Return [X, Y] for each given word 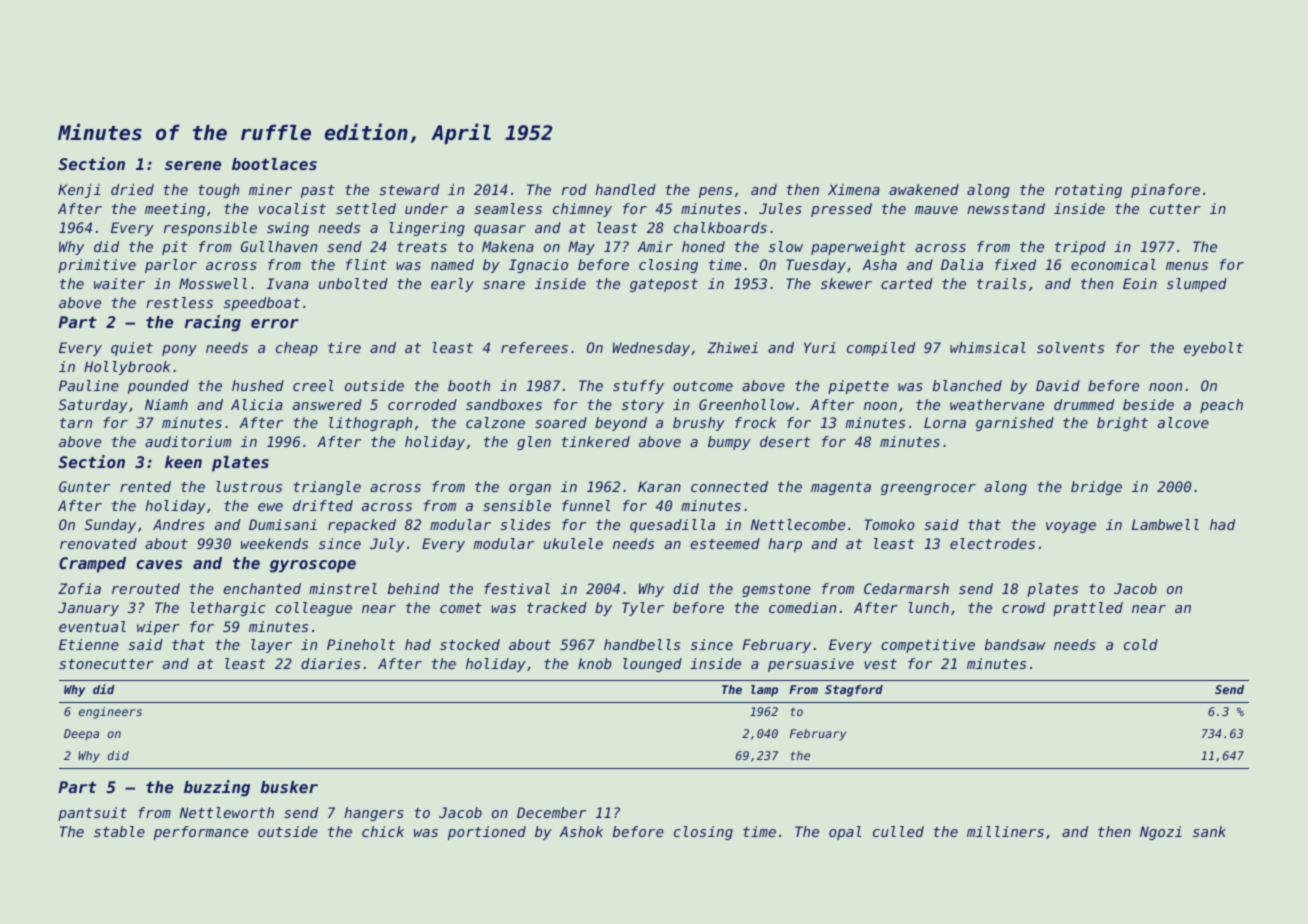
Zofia [79, 588]
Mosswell [213, 283]
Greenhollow [746, 404]
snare [504, 285]
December [551, 812]
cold [1141, 644]
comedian [802, 607]
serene [193, 165]
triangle [327, 488]
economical [1113, 264]
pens [715, 192]
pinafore [1165, 191]
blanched [967, 385]
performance [201, 833]
